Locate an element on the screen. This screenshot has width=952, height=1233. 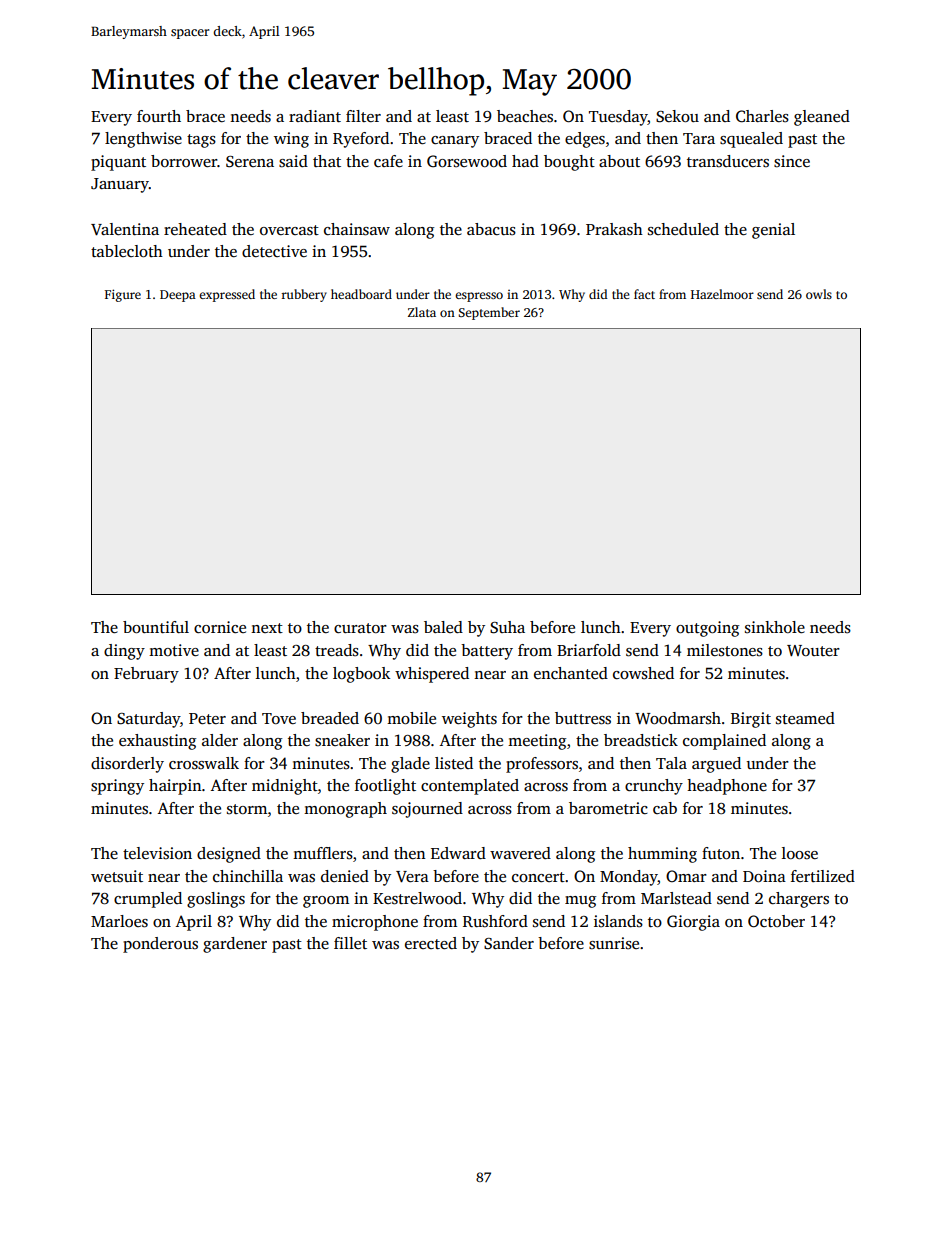
Sander is located at coordinates (509, 943).
